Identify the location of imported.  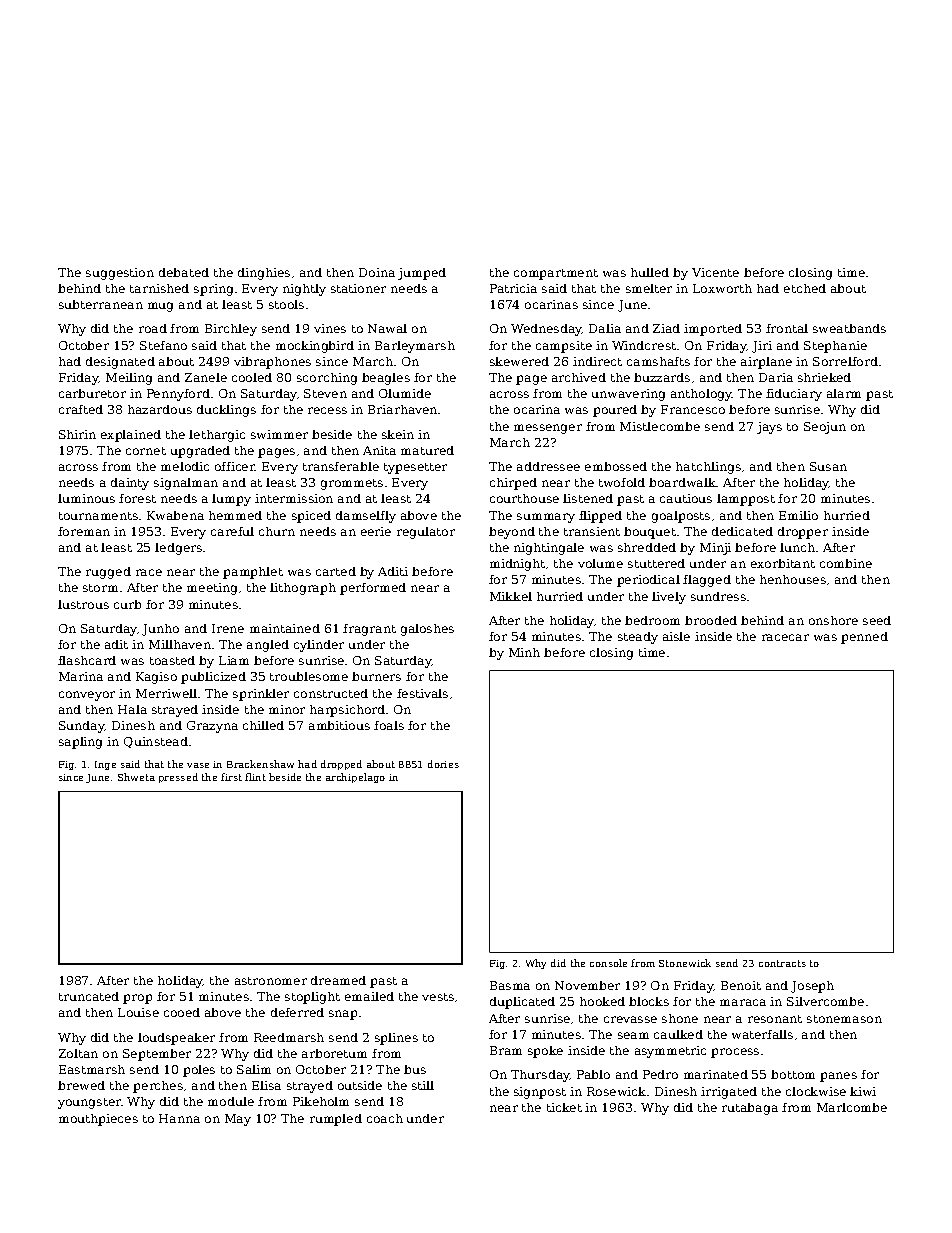
(713, 330).
